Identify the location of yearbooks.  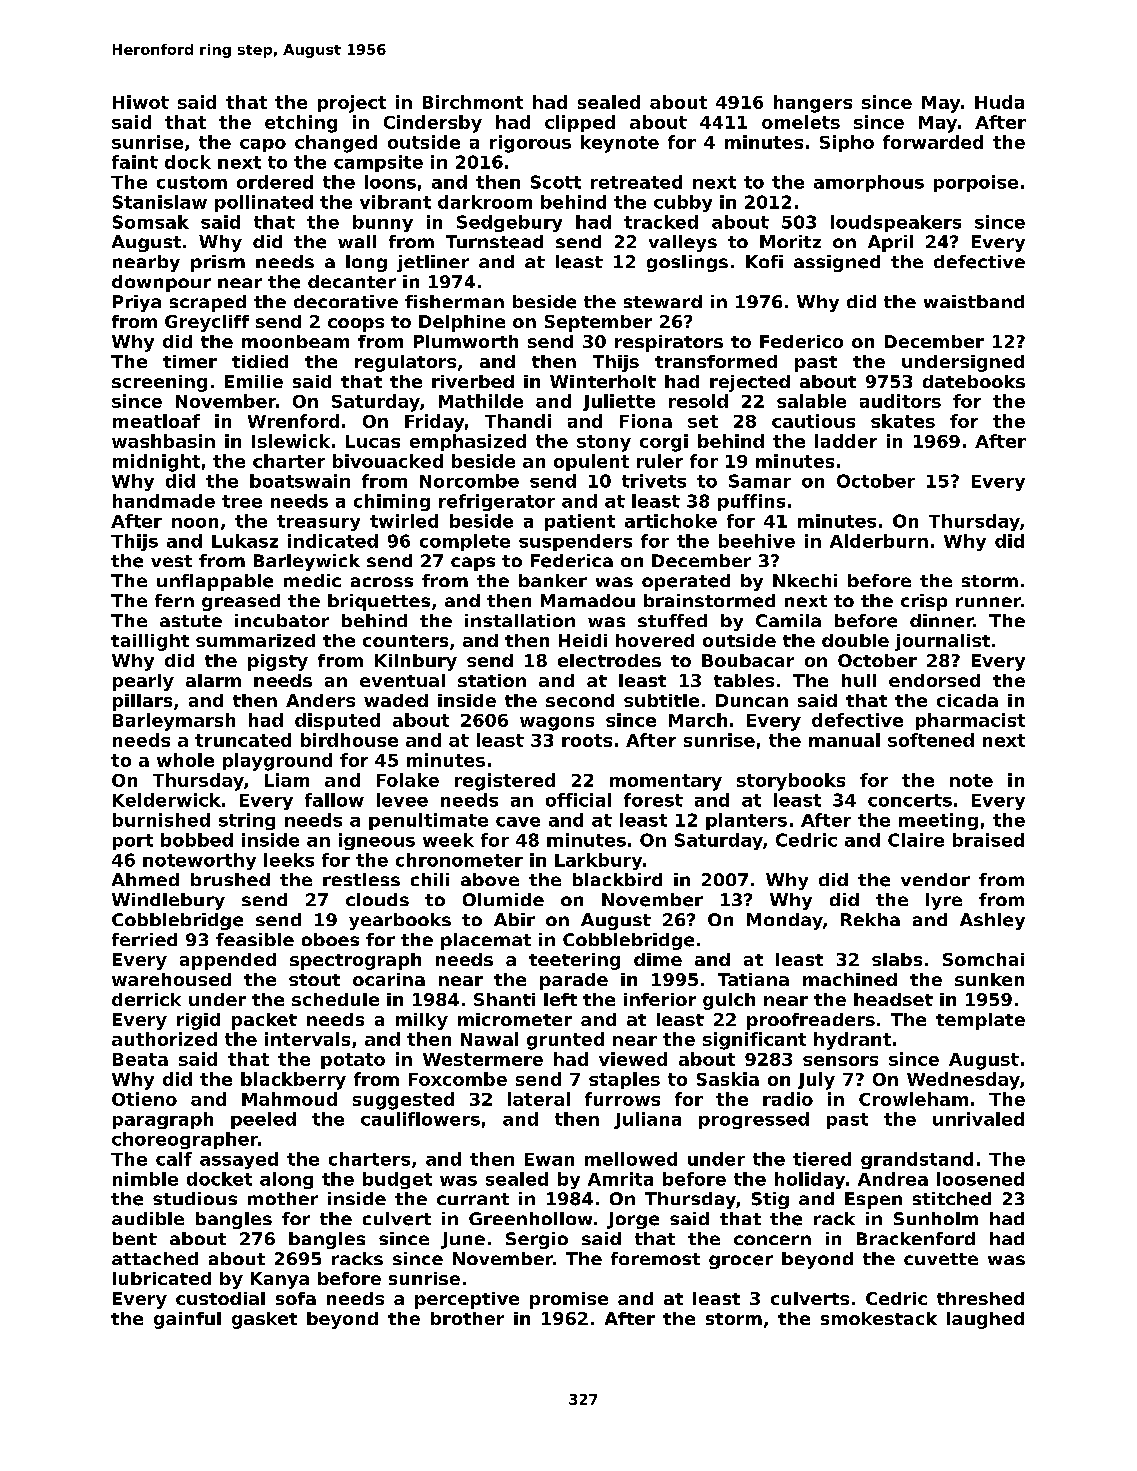
(400, 921).
